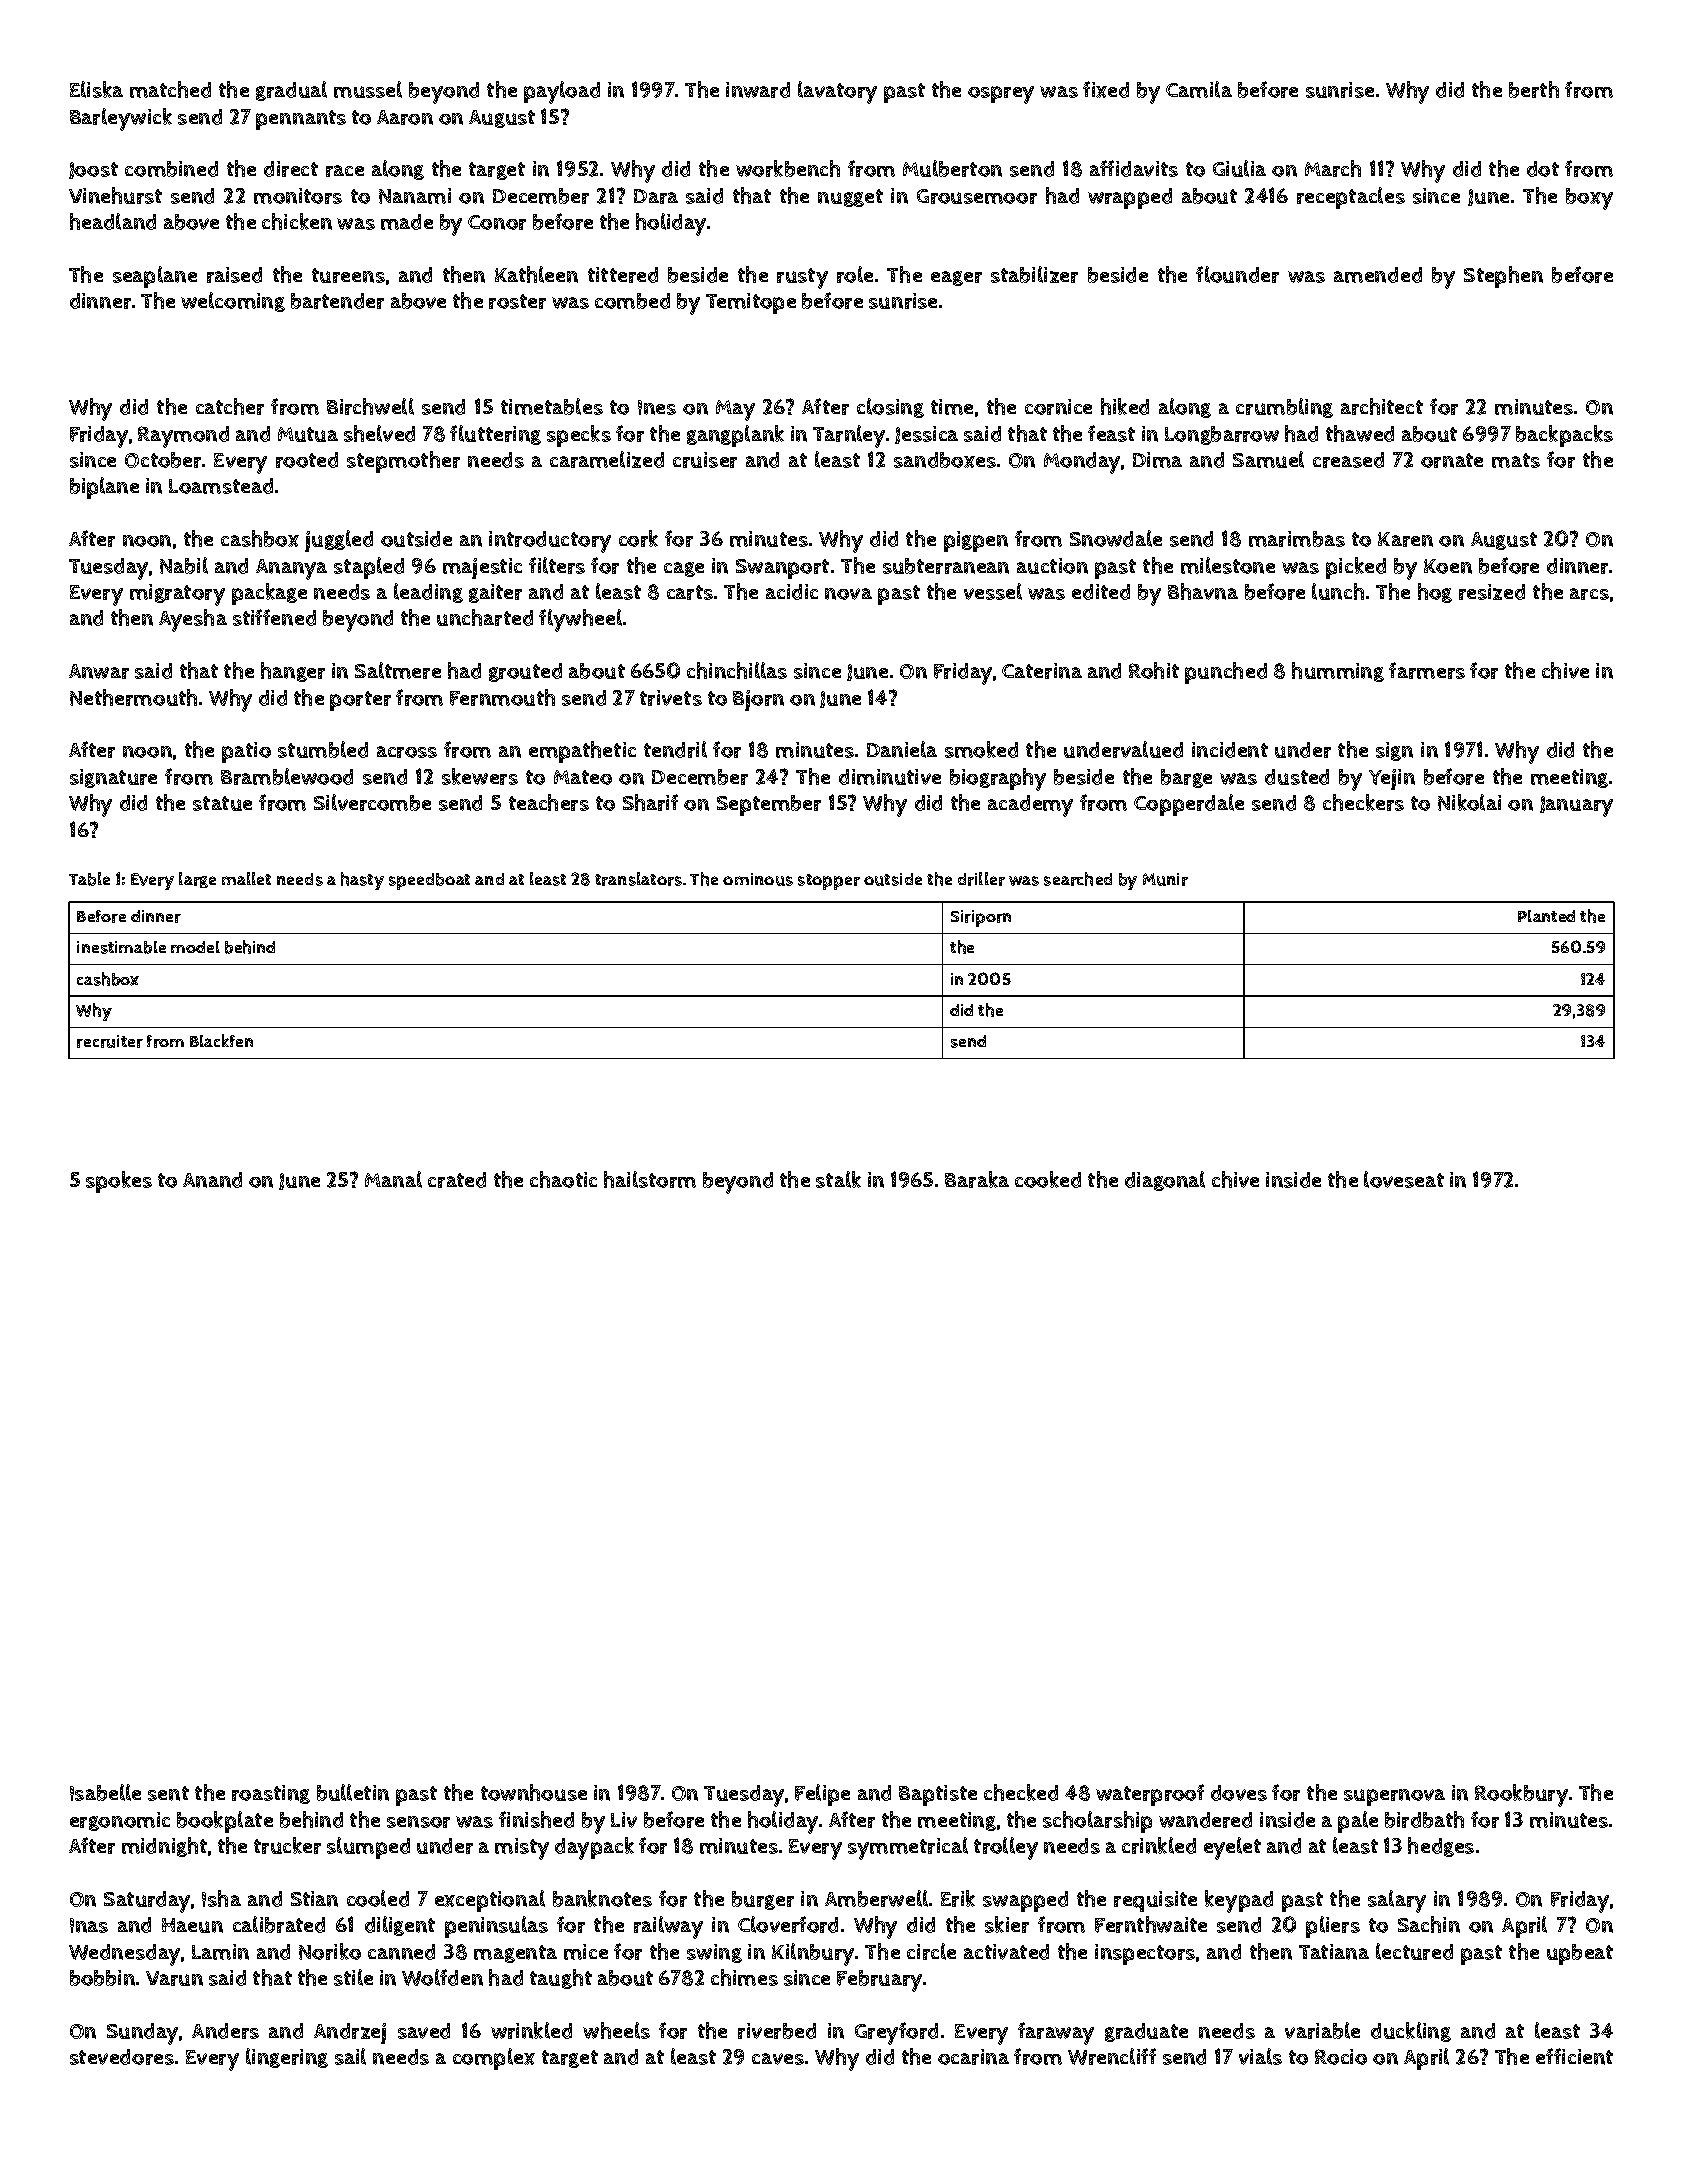  What do you see at coordinates (1199, 89) in the image?
I see `Camila` at bounding box center [1199, 89].
